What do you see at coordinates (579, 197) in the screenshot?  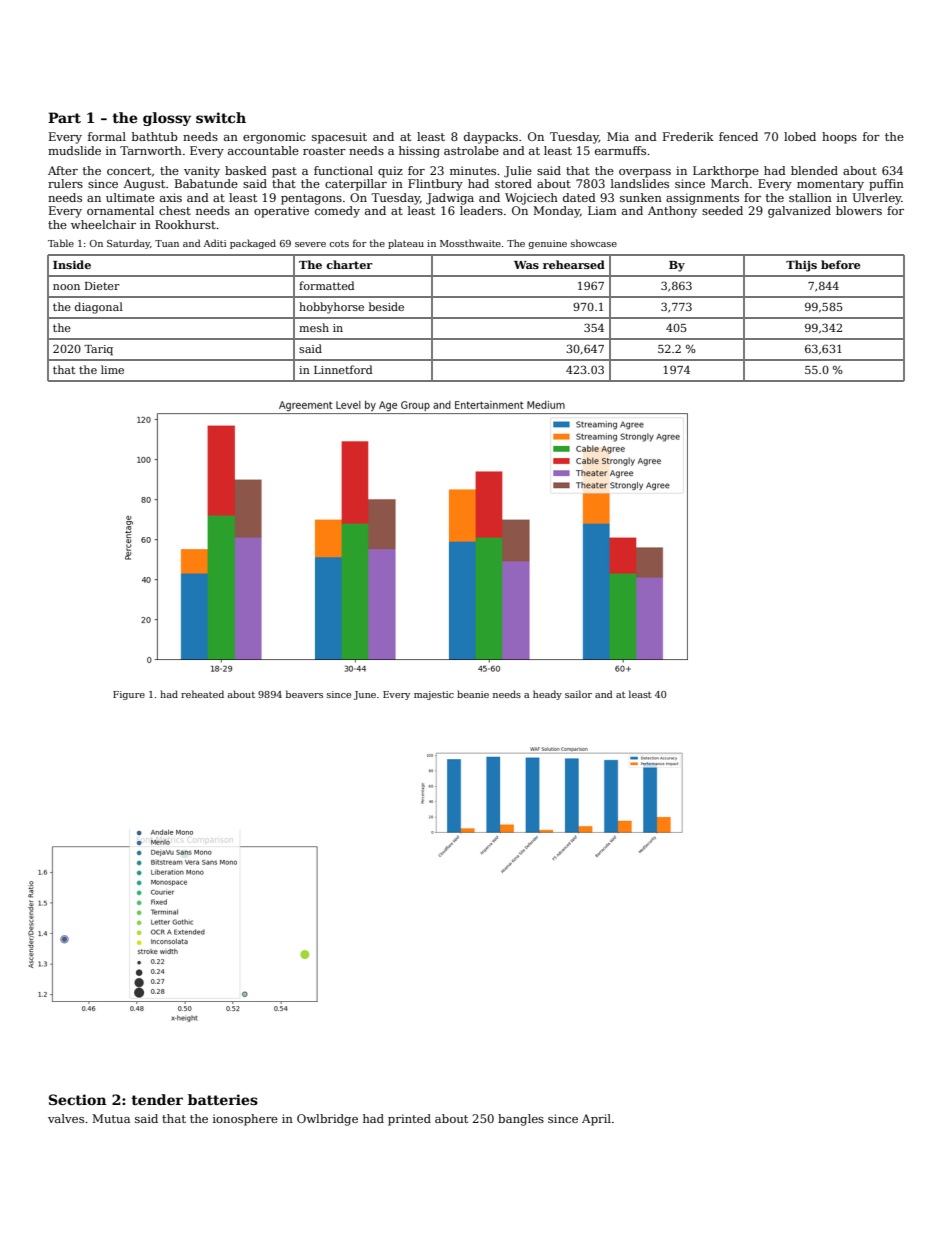 I see `dated` at bounding box center [579, 197].
